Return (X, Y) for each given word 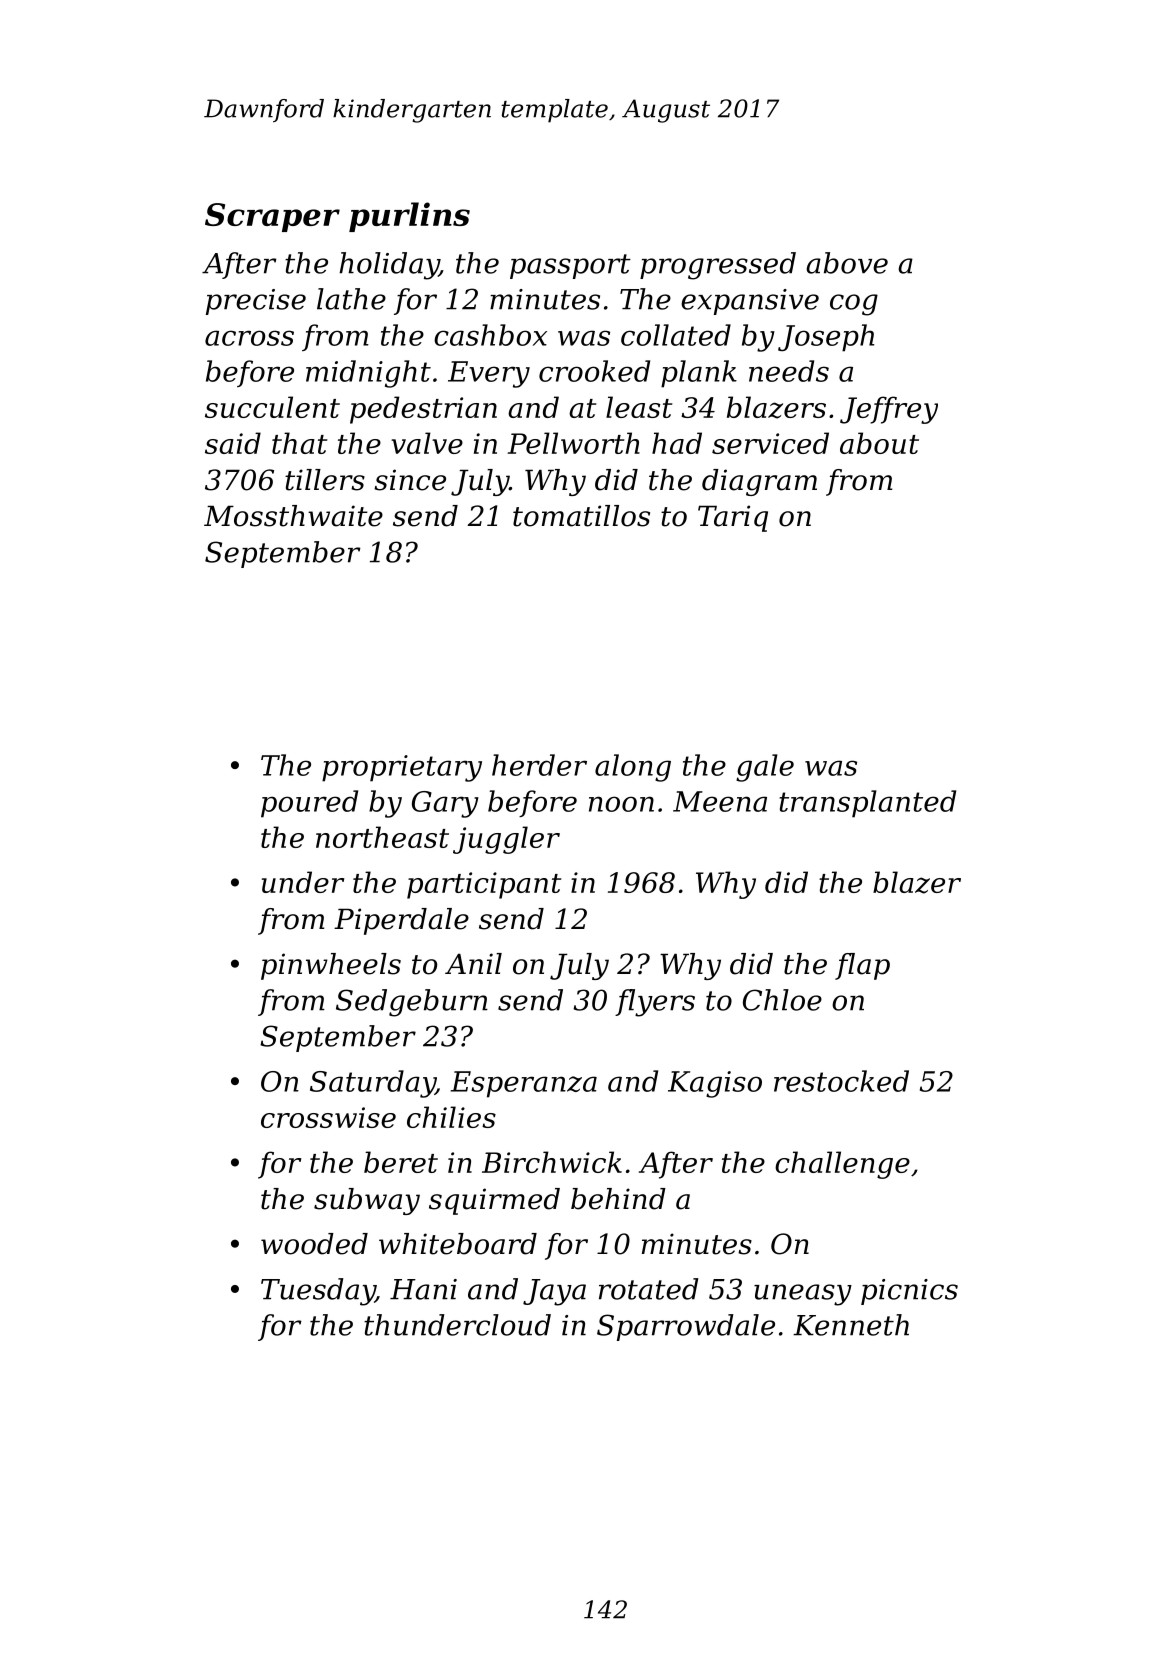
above (847, 263)
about (879, 443)
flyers (655, 1003)
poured (309, 804)
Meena (720, 801)
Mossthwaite (293, 516)
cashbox (490, 335)
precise (256, 302)
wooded (314, 1244)
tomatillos (581, 516)
